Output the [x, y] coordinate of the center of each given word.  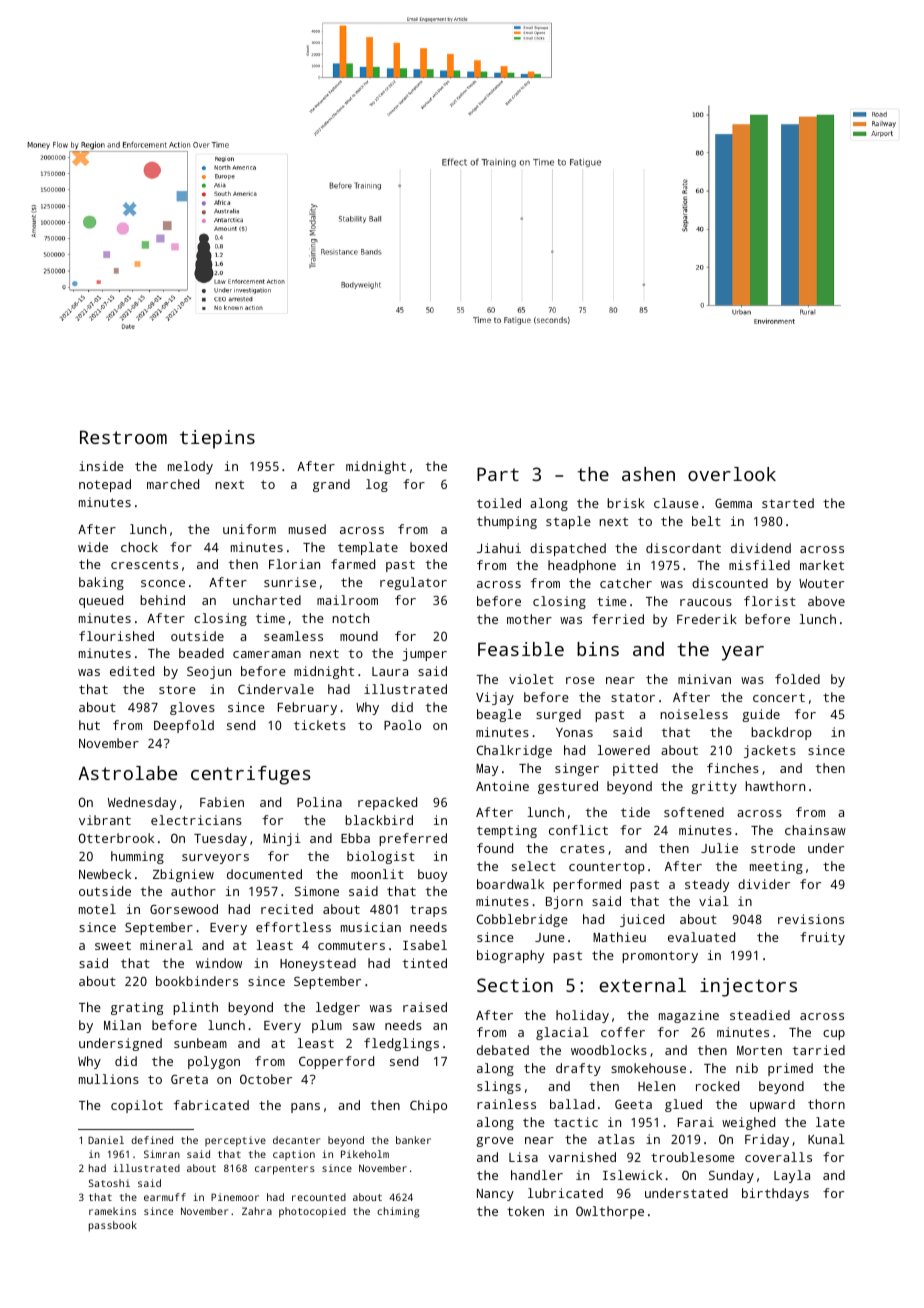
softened [694, 812]
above [826, 601]
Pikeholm [365, 1154]
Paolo [402, 725]
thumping [507, 522]
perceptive [235, 1141]
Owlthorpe [610, 1212]
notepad [105, 485]
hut [89, 725]
